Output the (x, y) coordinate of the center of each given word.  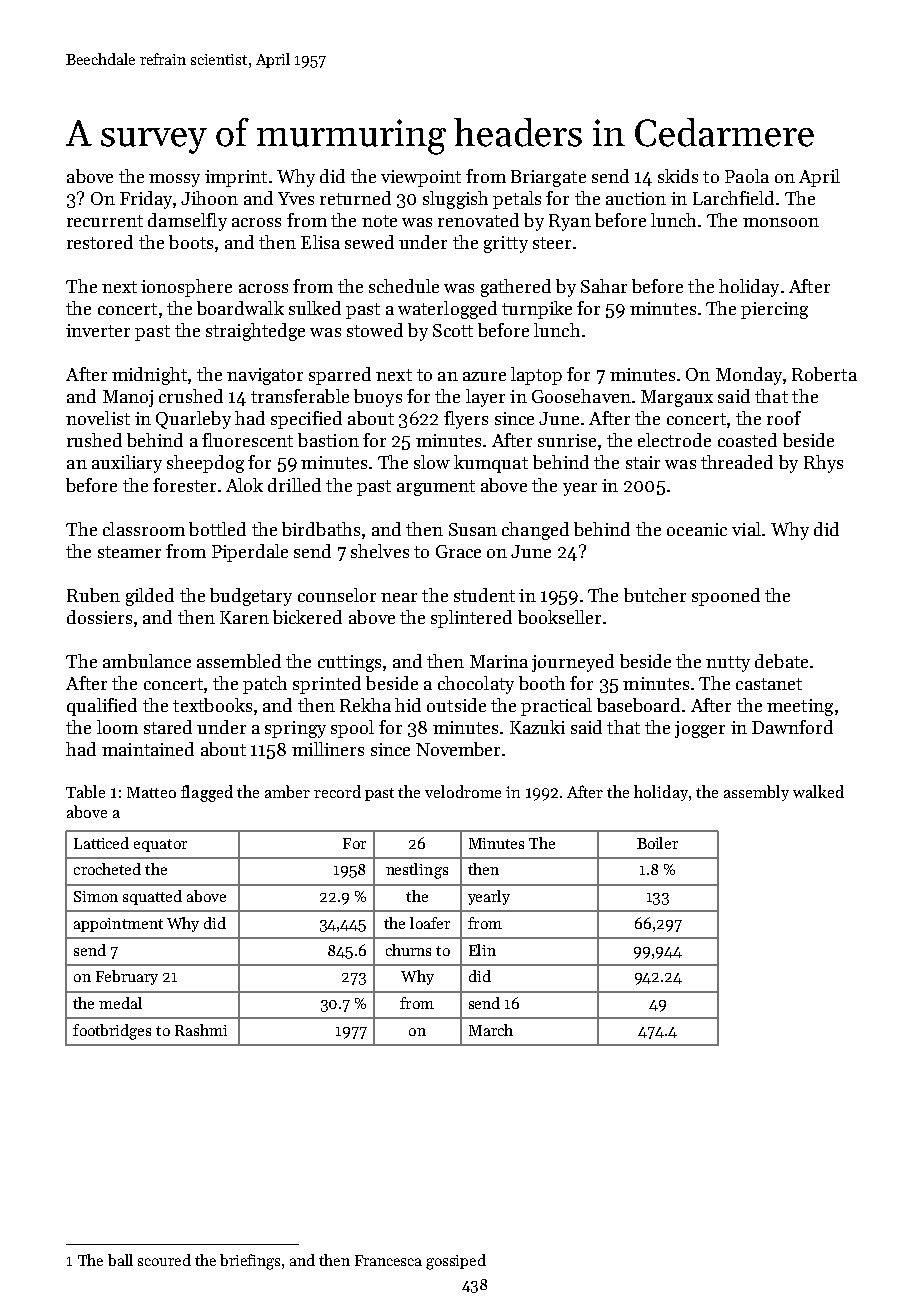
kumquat (491, 464)
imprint (236, 178)
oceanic (697, 529)
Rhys (823, 464)
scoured (164, 1260)
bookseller (559, 617)
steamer (129, 552)
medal (120, 1003)
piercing (774, 310)
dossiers (99, 617)
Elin (482, 950)
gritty (506, 244)
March (491, 1030)
